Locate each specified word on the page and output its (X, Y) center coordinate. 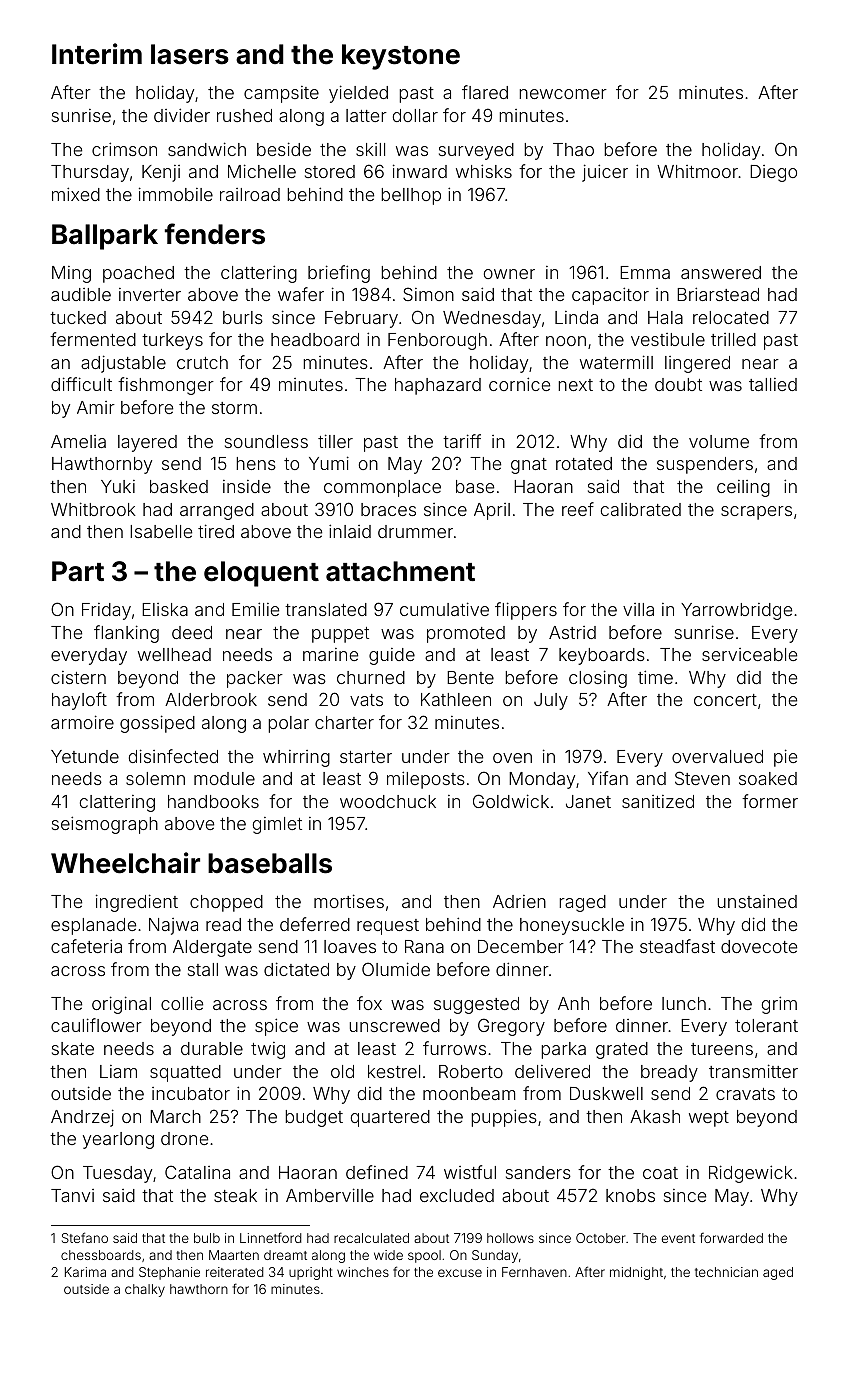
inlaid (350, 531)
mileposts (426, 780)
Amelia (78, 441)
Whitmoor (697, 171)
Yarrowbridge (736, 611)
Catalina (197, 1172)
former (770, 801)
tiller (335, 441)
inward (420, 171)
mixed (76, 194)
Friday (106, 611)
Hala (665, 317)
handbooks (213, 801)
